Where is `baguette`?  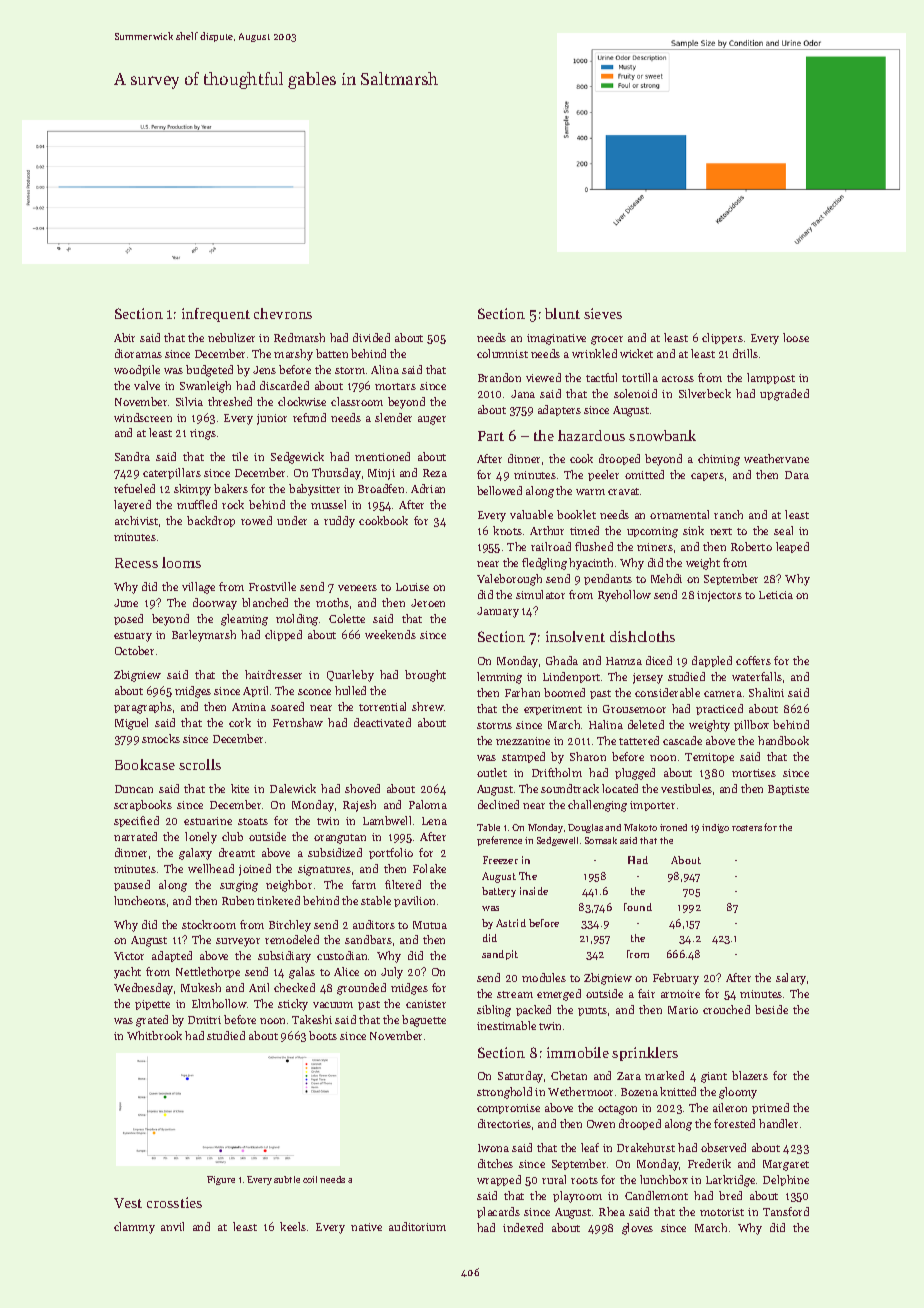
baguette is located at coordinates (424, 1021).
